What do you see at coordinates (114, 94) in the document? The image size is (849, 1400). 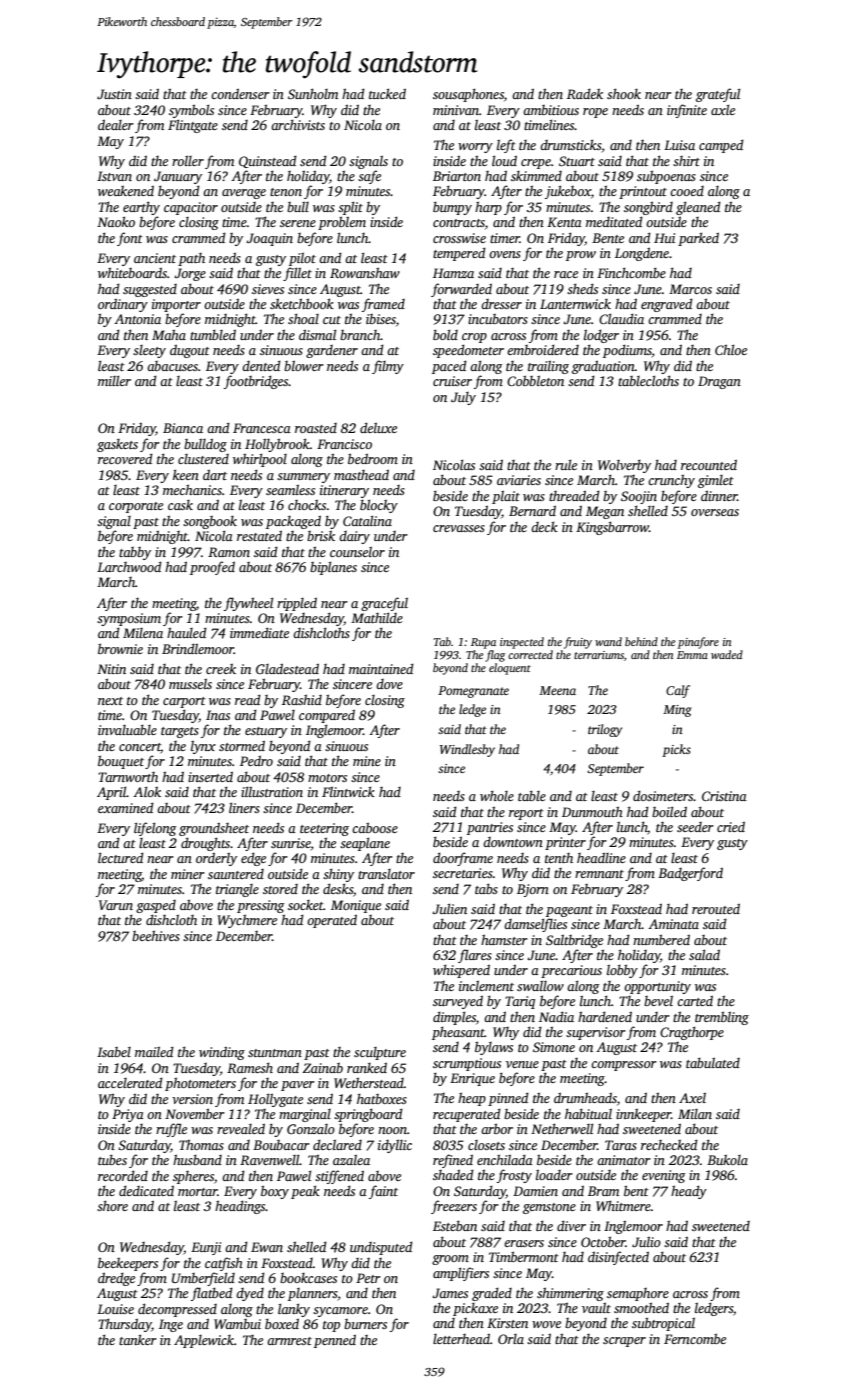 I see `Justin` at bounding box center [114, 94].
